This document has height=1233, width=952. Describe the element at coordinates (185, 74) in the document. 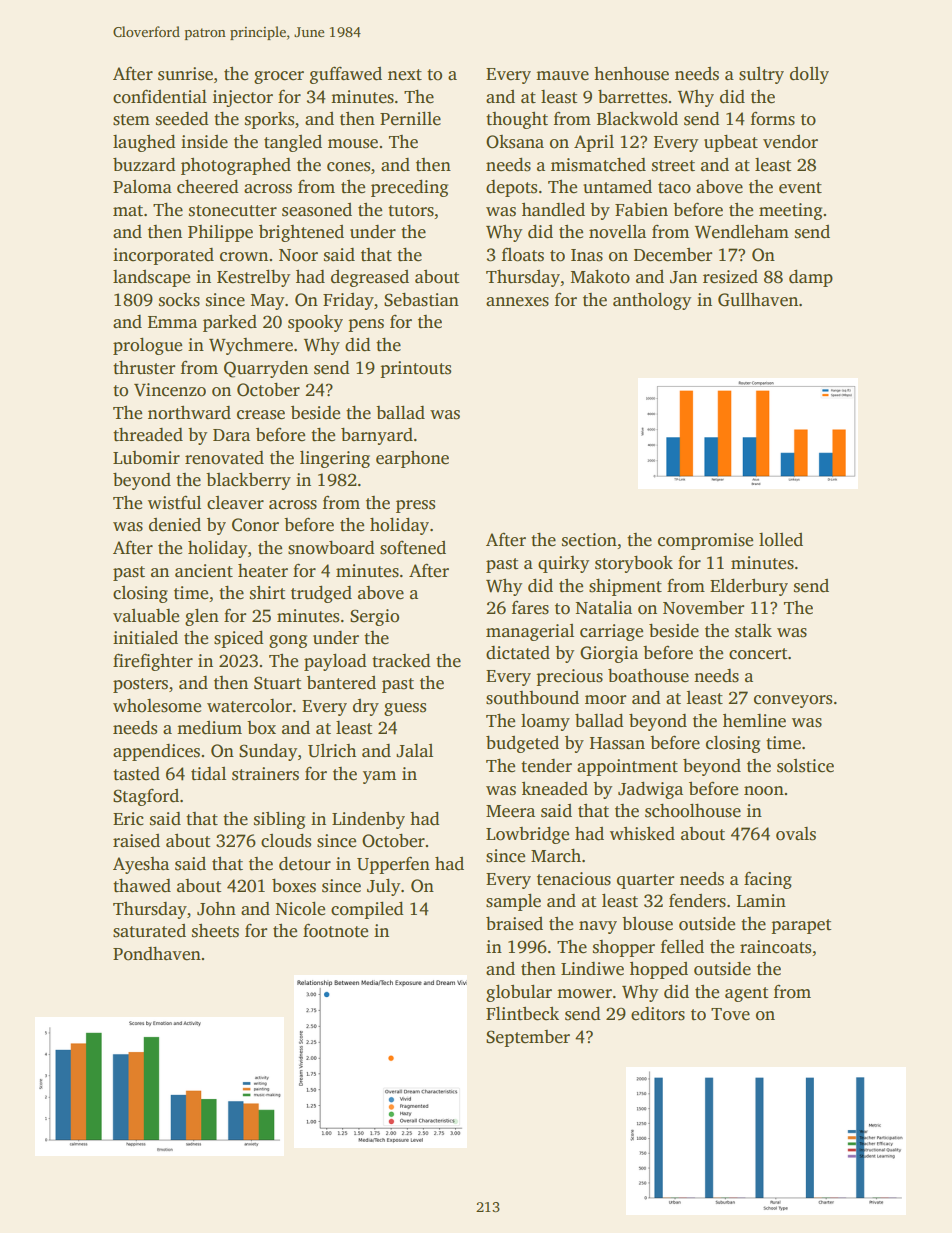

I see `sunrise` at that location.
